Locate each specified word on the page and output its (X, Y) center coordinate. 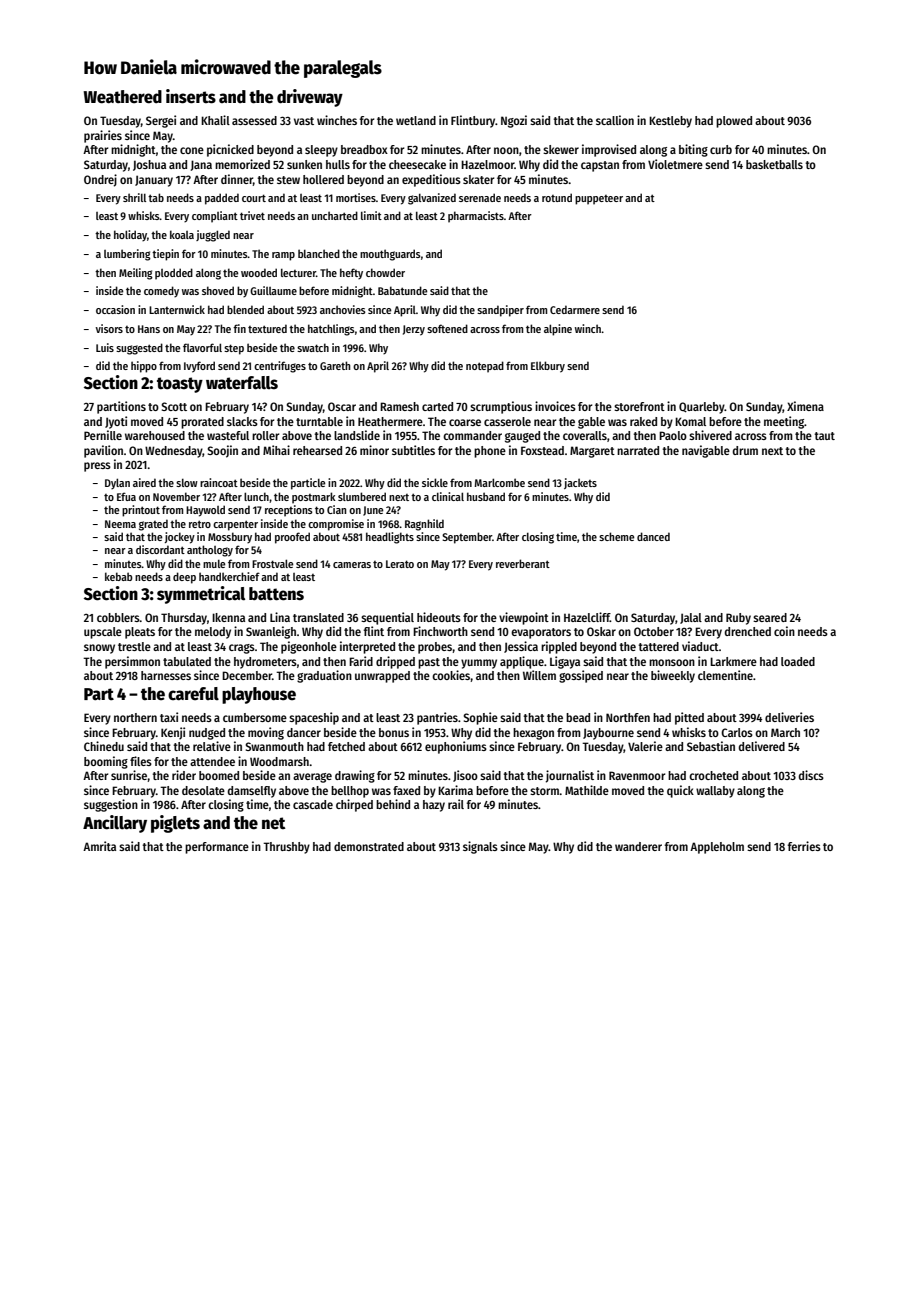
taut (824, 436)
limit (371, 215)
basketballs (774, 164)
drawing (355, 776)
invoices (555, 406)
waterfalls (242, 383)
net (274, 823)
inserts (191, 96)
